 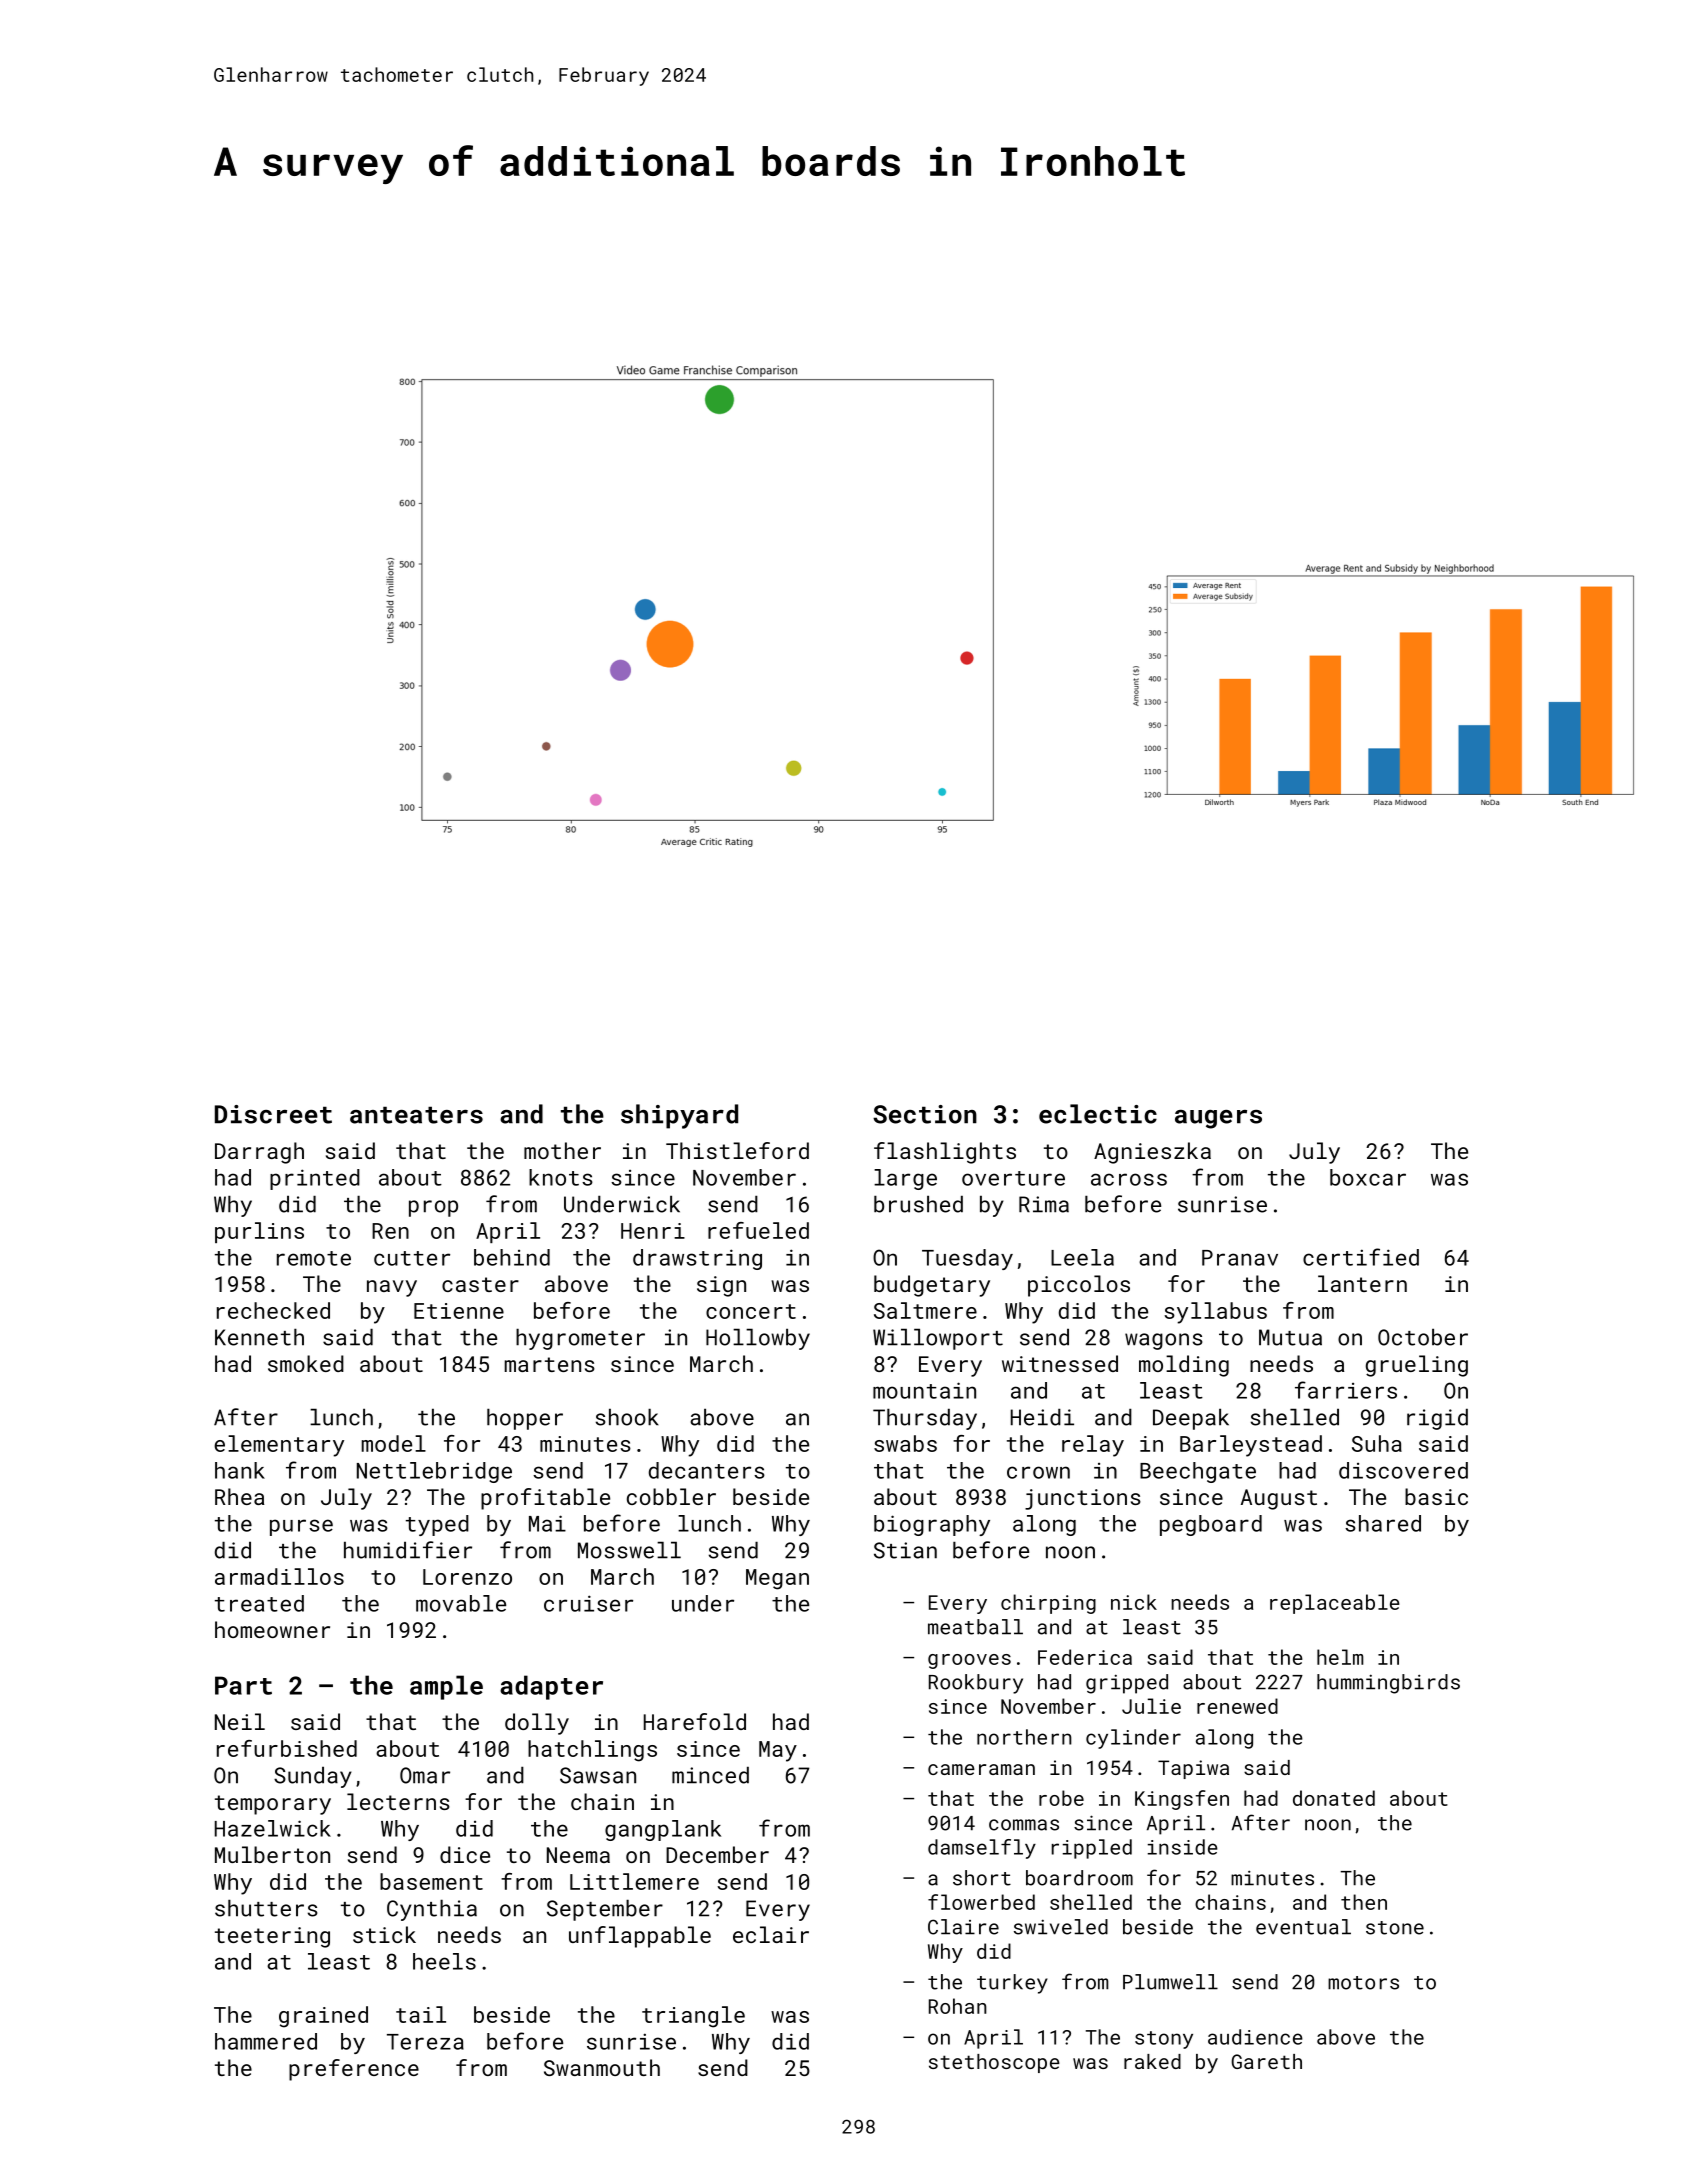 I want to click on boxcar, so click(x=1368, y=1177).
